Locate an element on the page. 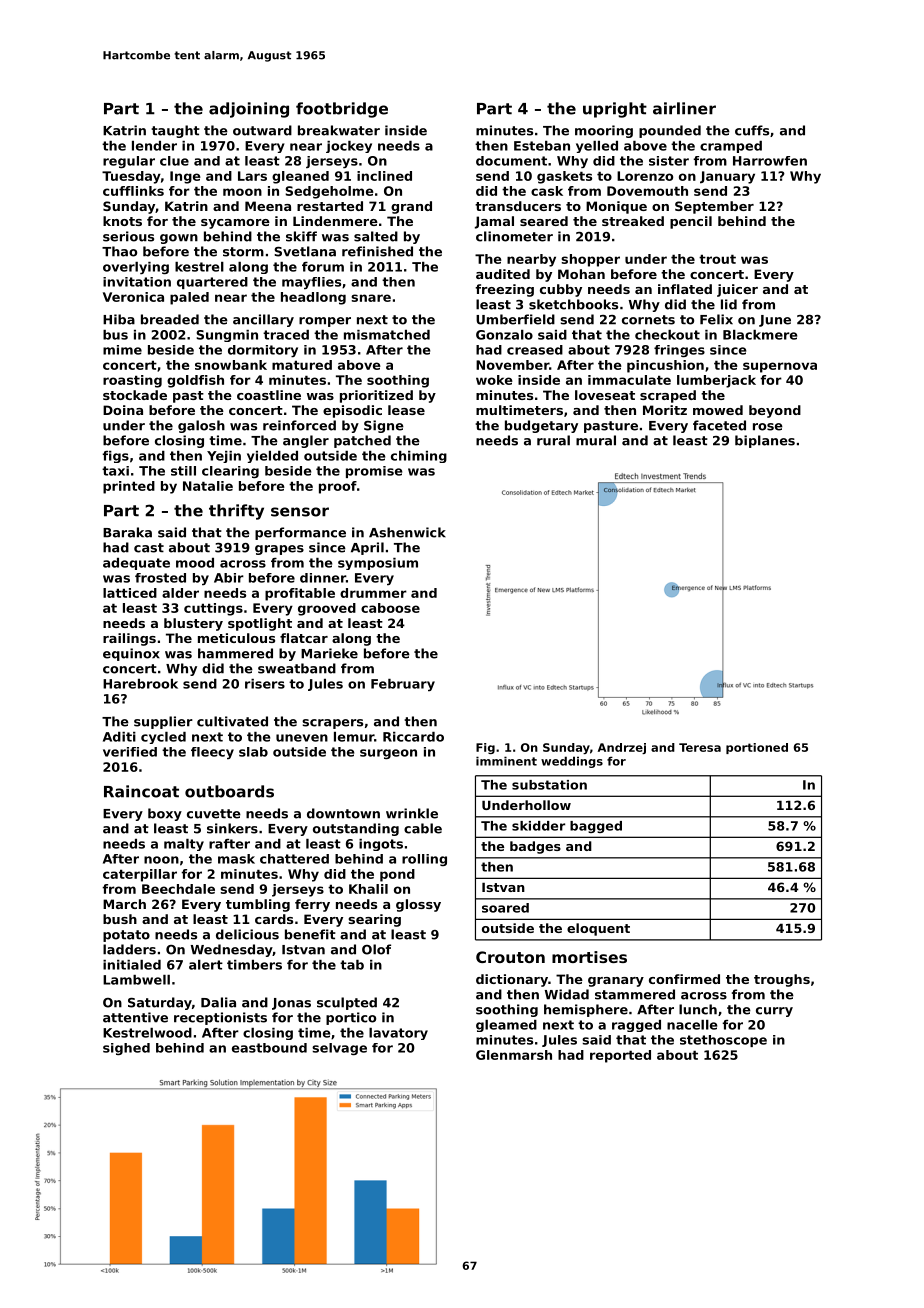 This document has width=924, height=1308. Harrowfen is located at coordinates (770, 161).
